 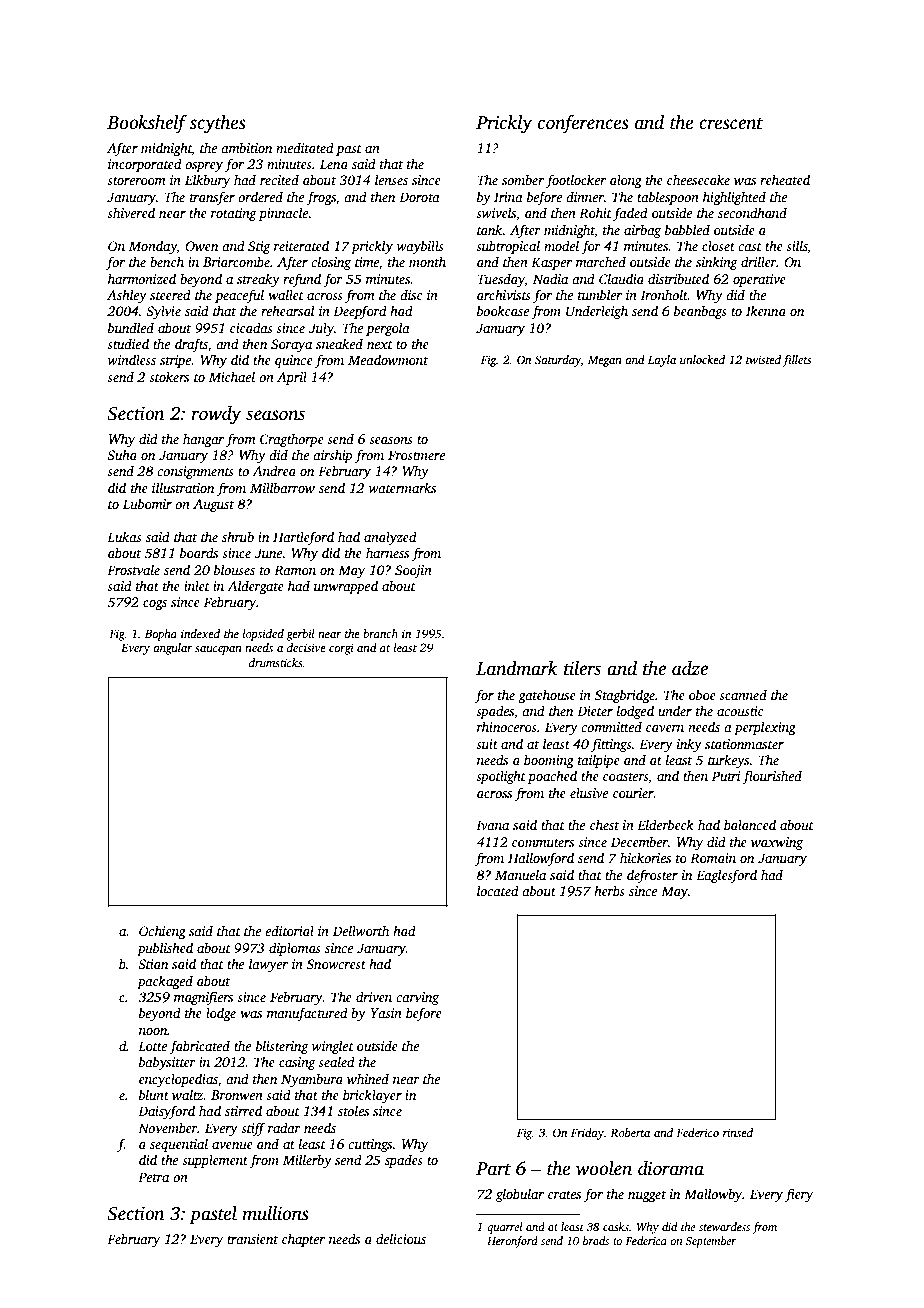 What do you see at coordinates (605, 361) in the screenshot?
I see `Megan` at bounding box center [605, 361].
